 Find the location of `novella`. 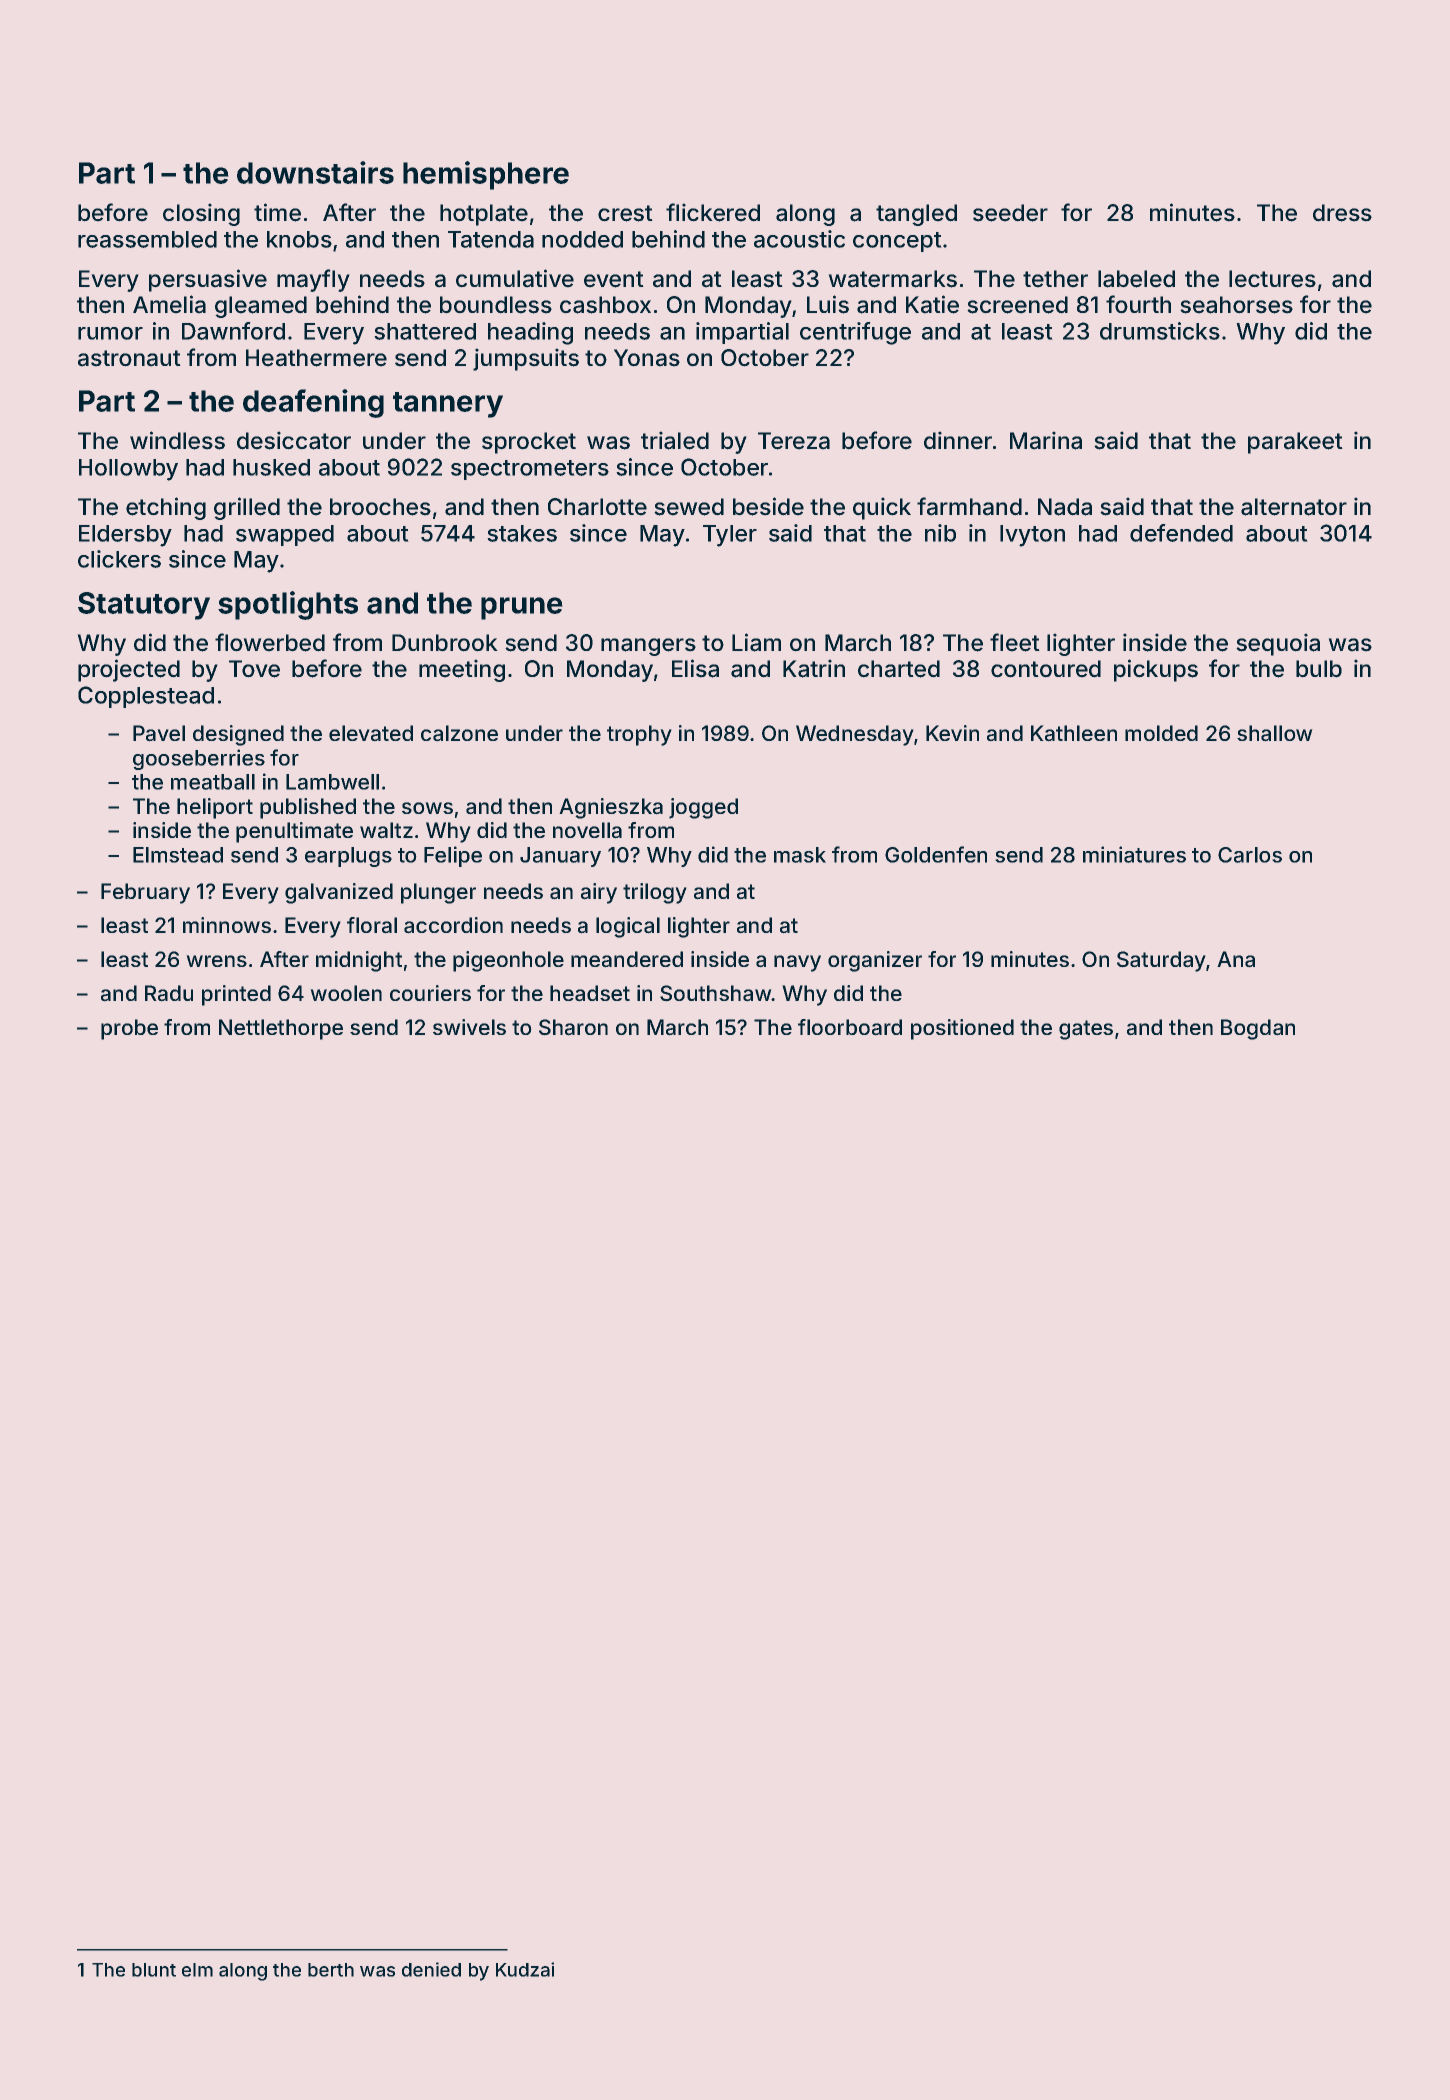

novella is located at coordinates (587, 830).
